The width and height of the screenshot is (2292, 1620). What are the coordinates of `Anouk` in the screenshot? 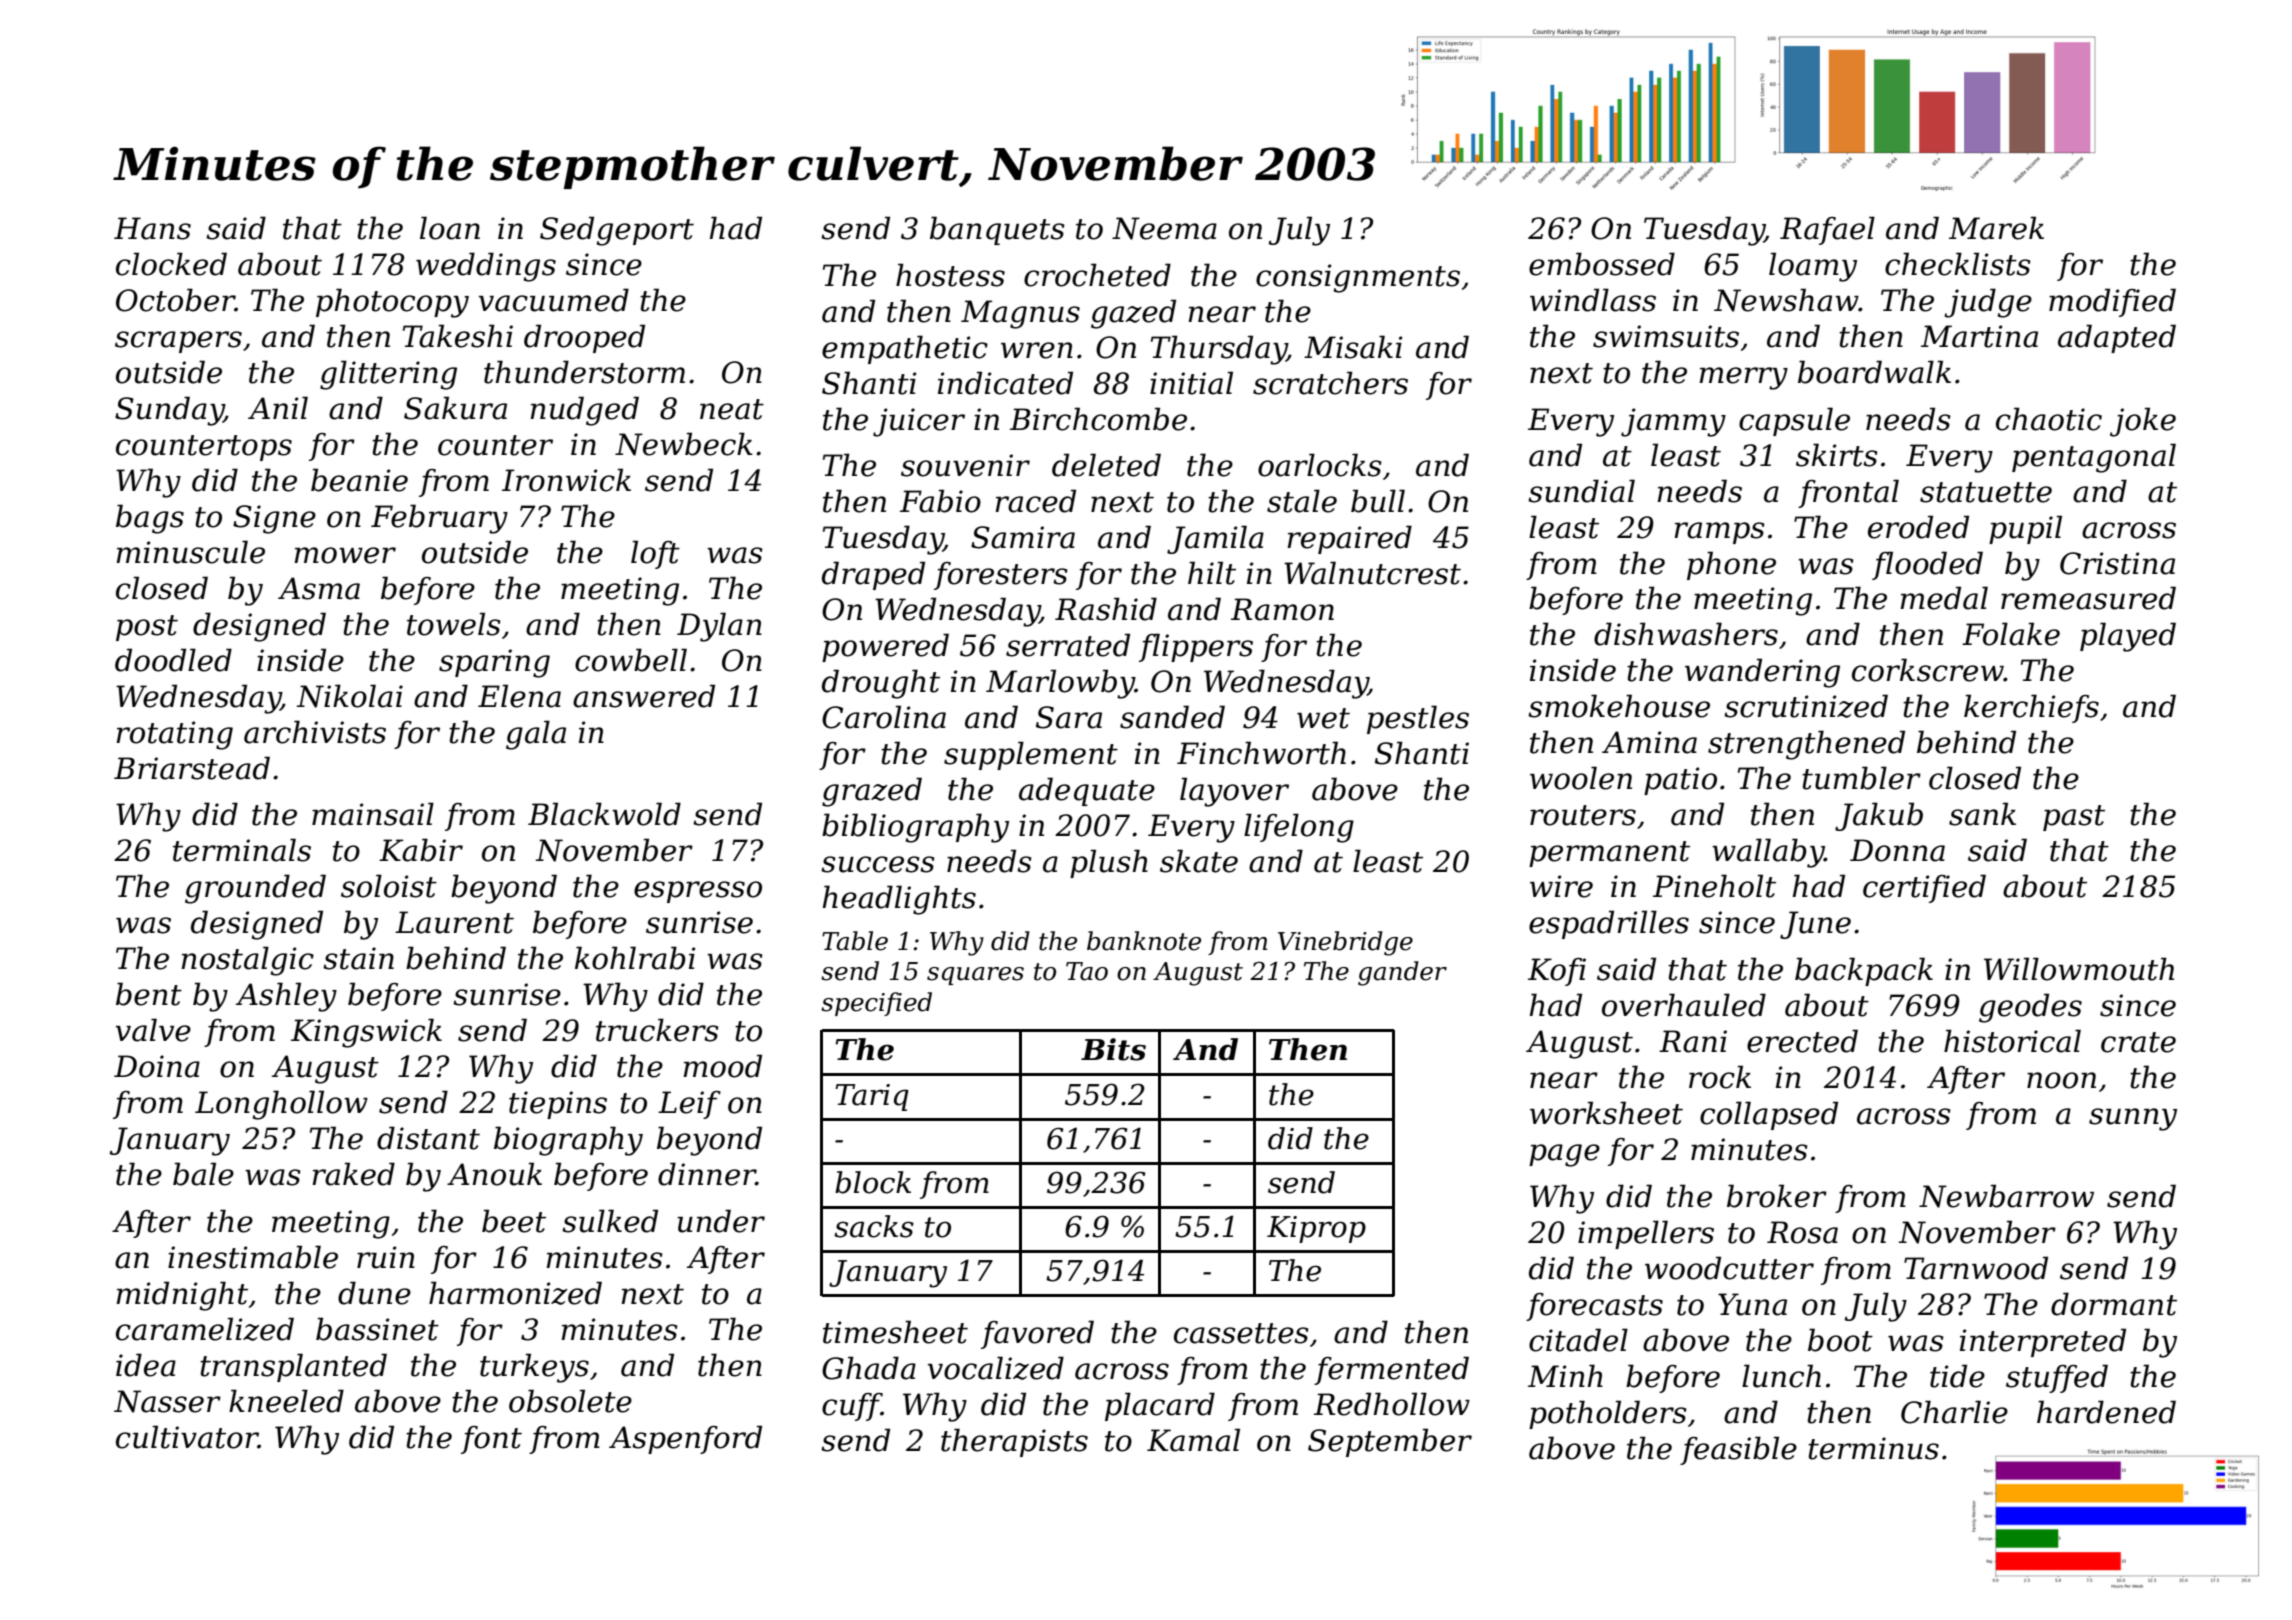 It's located at (494, 1174).
